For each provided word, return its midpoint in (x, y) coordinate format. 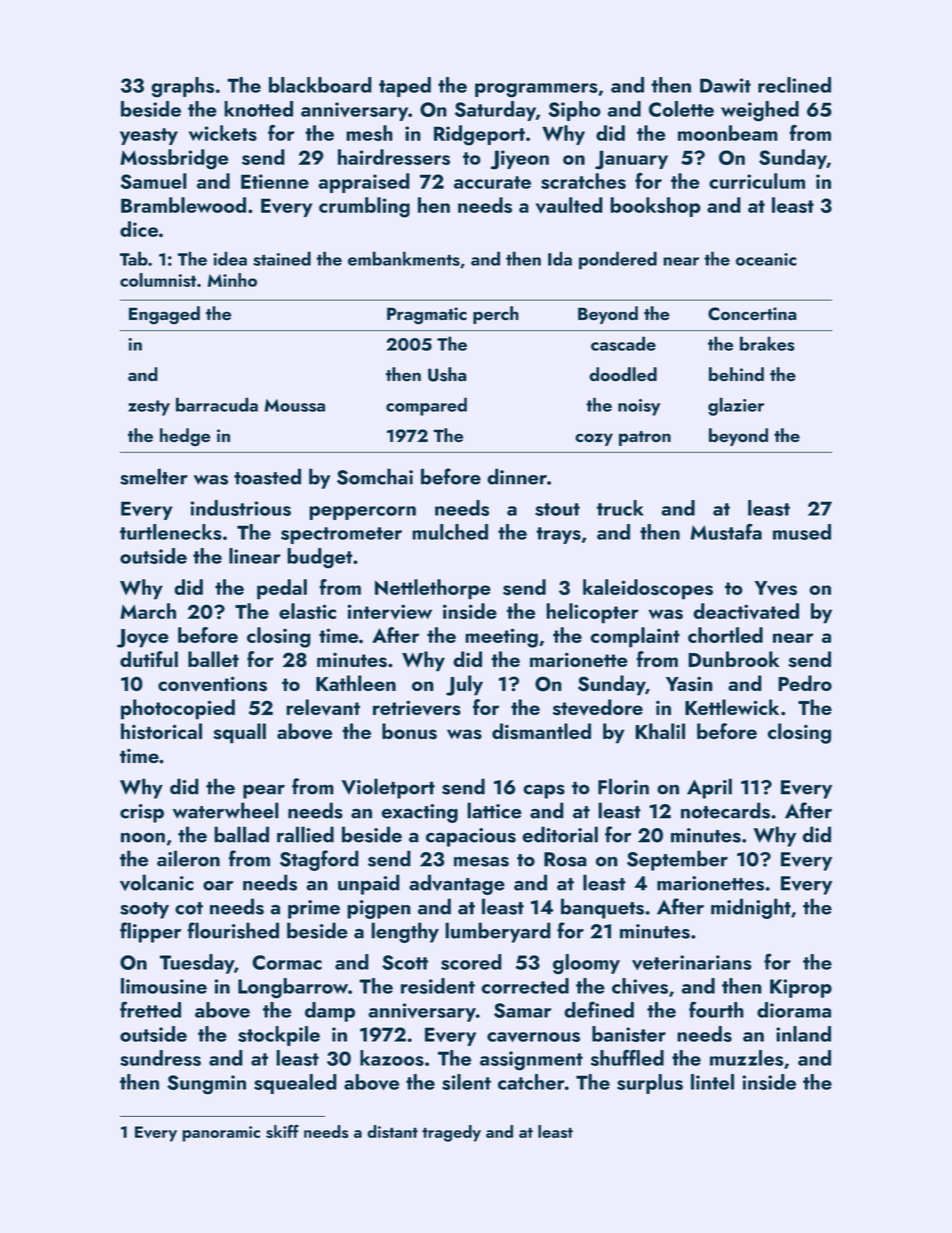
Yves (776, 588)
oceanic (766, 259)
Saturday (495, 111)
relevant (323, 707)
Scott (405, 962)
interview (390, 612)
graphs (182, 87)
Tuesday (197, 964)
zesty (149, 408)
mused (802, 532)
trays (558, 535)
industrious (241, 508)
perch (496, 315)
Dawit (725, 85)
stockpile (279, 1036)
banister (629, 1034)
